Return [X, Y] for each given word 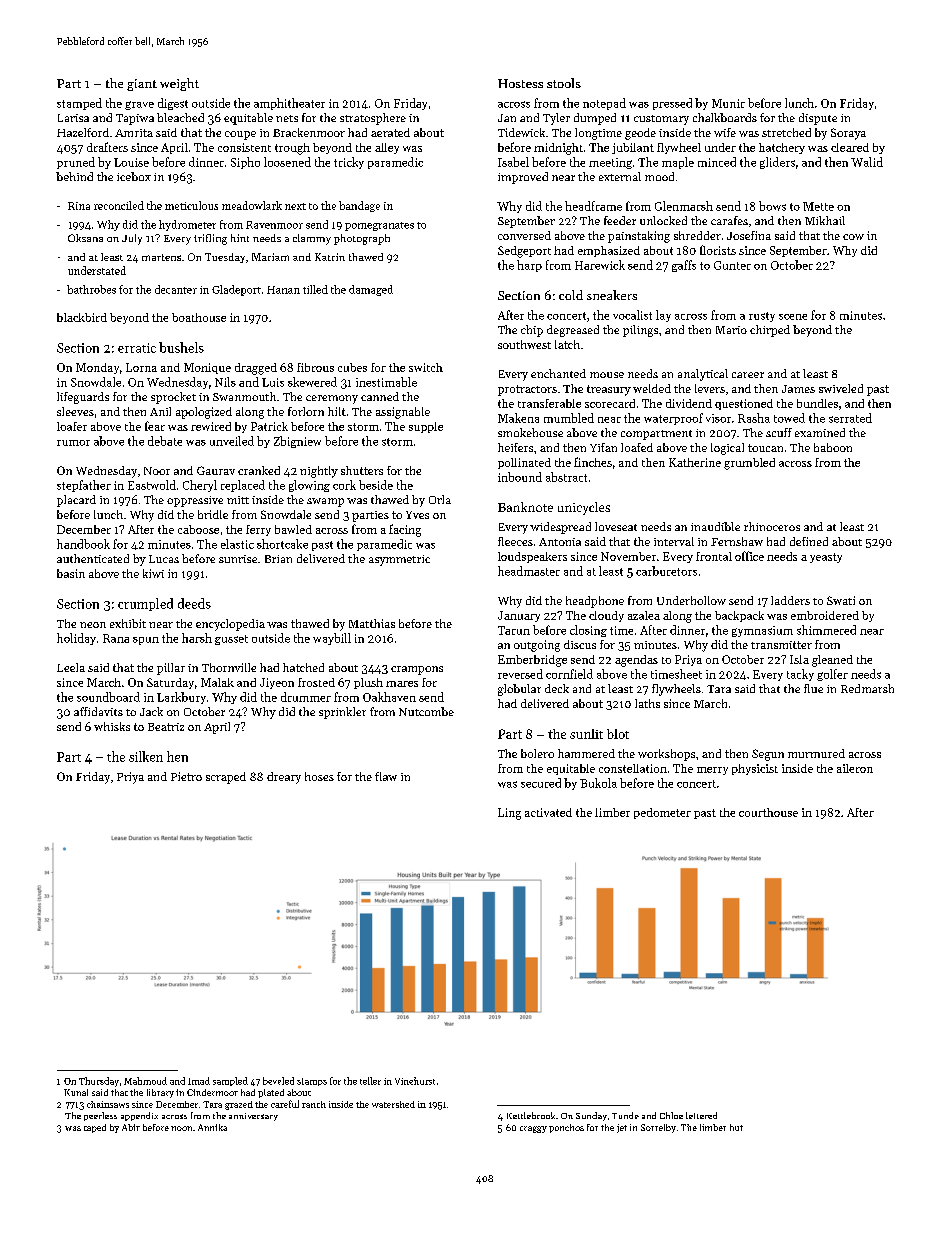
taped [95, 1128]
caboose [198, 529]
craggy [533, 1129]
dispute [818, 119]
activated [548, 812]
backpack [739, 616]
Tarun [514, 630]
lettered [701, 1115]
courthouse [768, 812]
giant [142, 85]
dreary [284, 778]
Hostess [520, 83]
